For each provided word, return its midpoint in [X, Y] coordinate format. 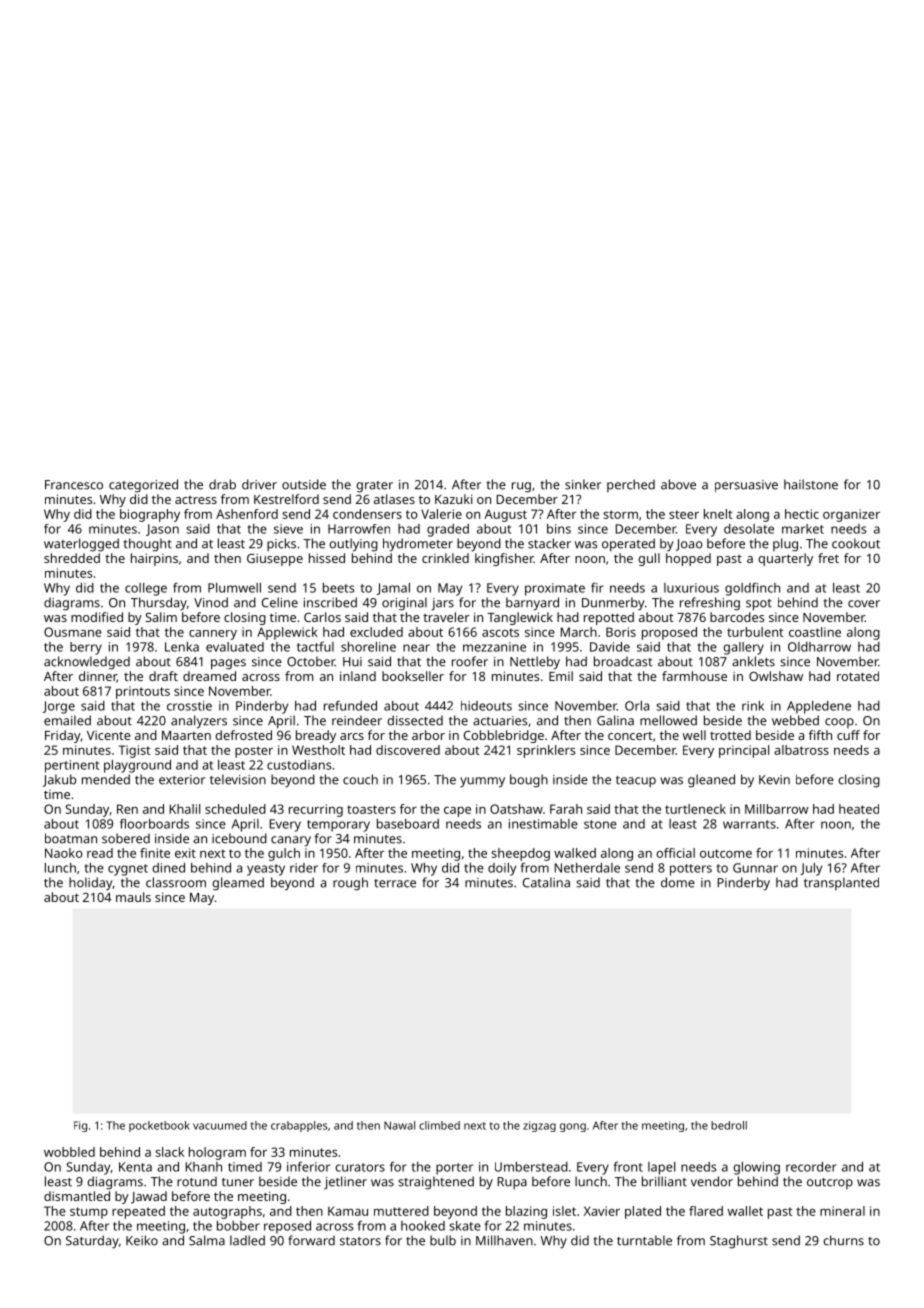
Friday [63, 736]
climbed [439, 1125]
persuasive [746, 486]
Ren [127, 809]
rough [350, 884]
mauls [133, 897]
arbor [428, 735]
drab [222, 484]
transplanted [841, 883]
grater [374, 487]
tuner [238, 1182]
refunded [350, 705]
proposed [669, 633]
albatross [801, 750]
